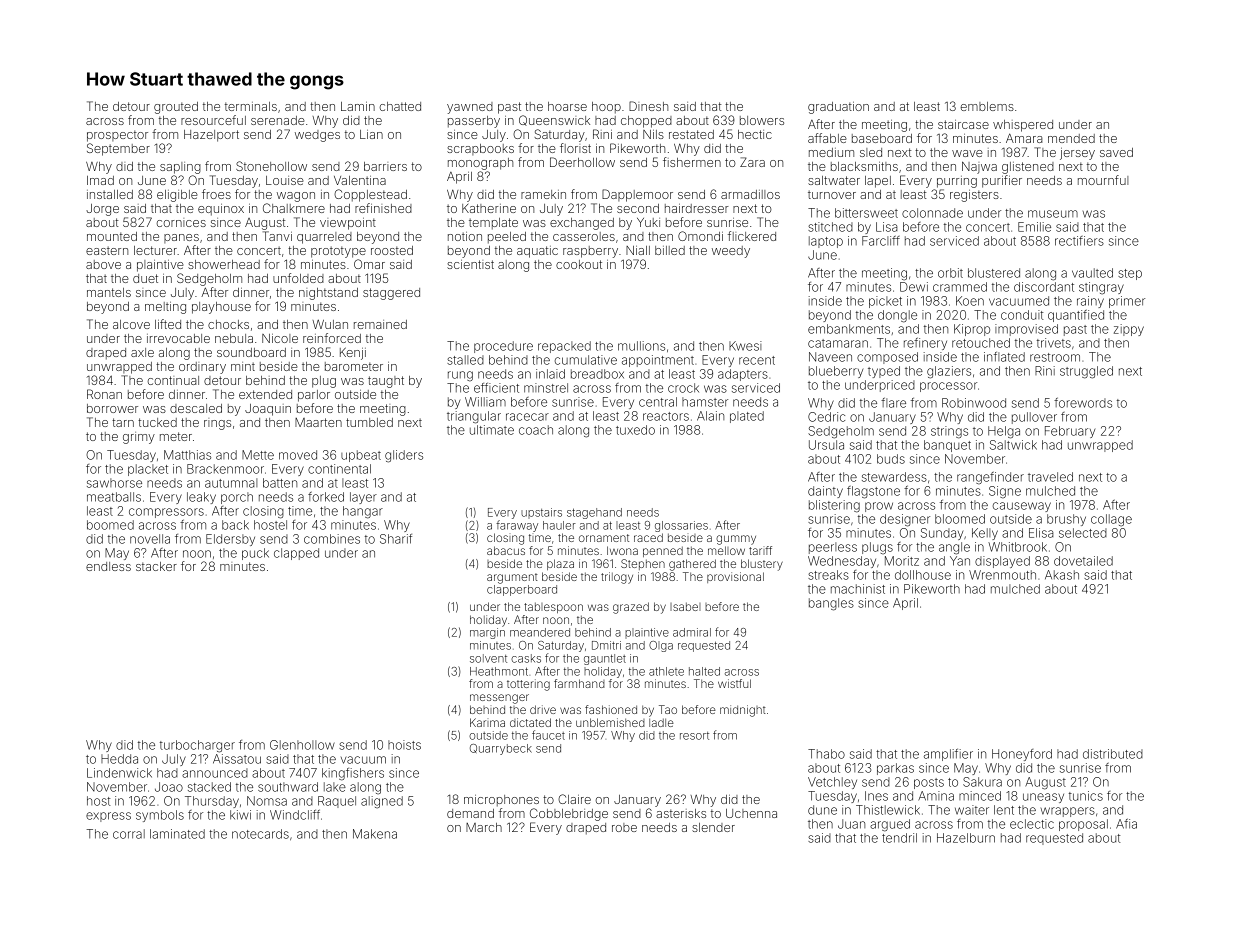 This screenshot has height=952, width=1233. What do you see at coordinates (1044, 287) in the screenshot?
I see `discordant` at bounding box center [1044, 287].
